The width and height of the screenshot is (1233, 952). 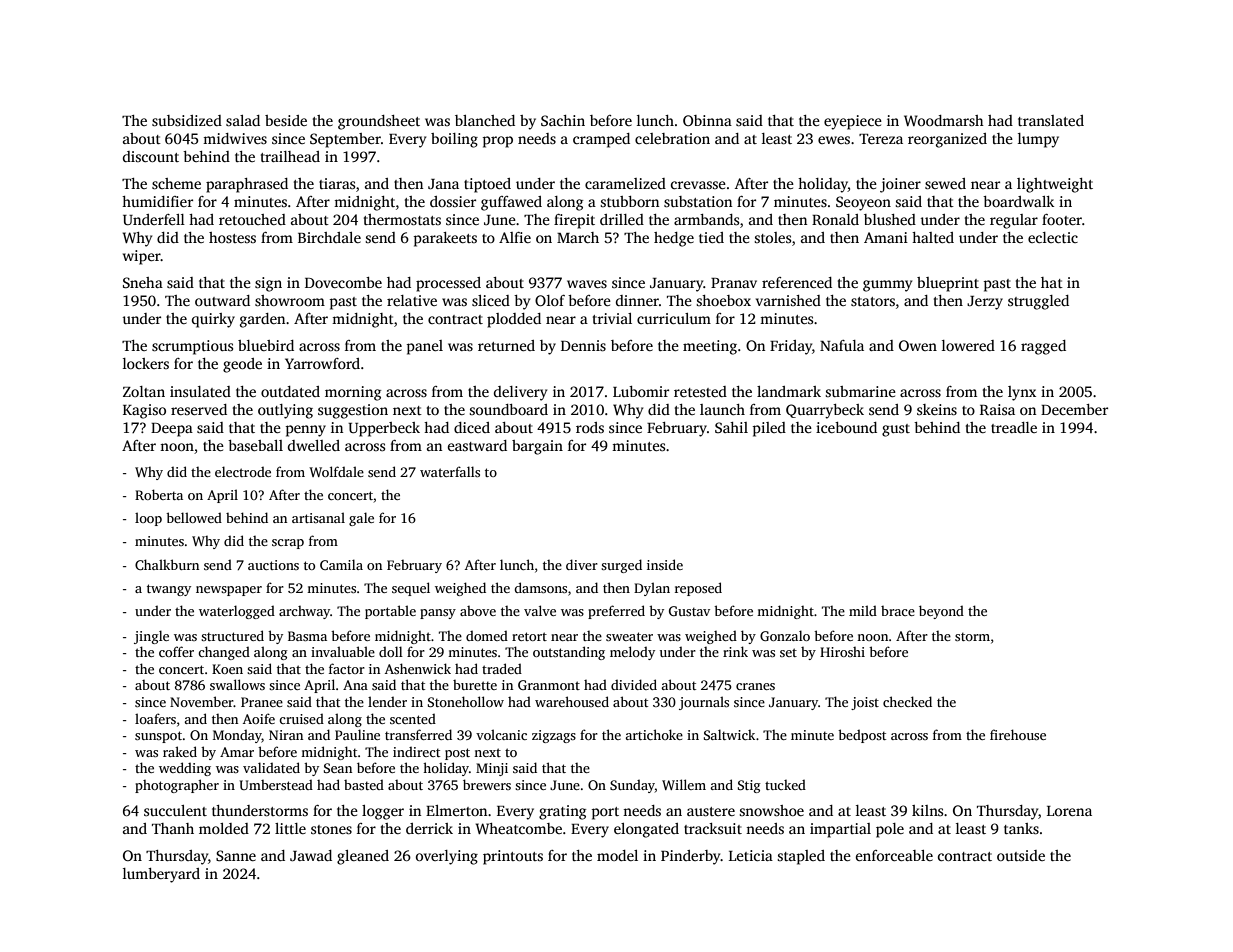 I want to click on beyond, so click(x=941, y=612).
